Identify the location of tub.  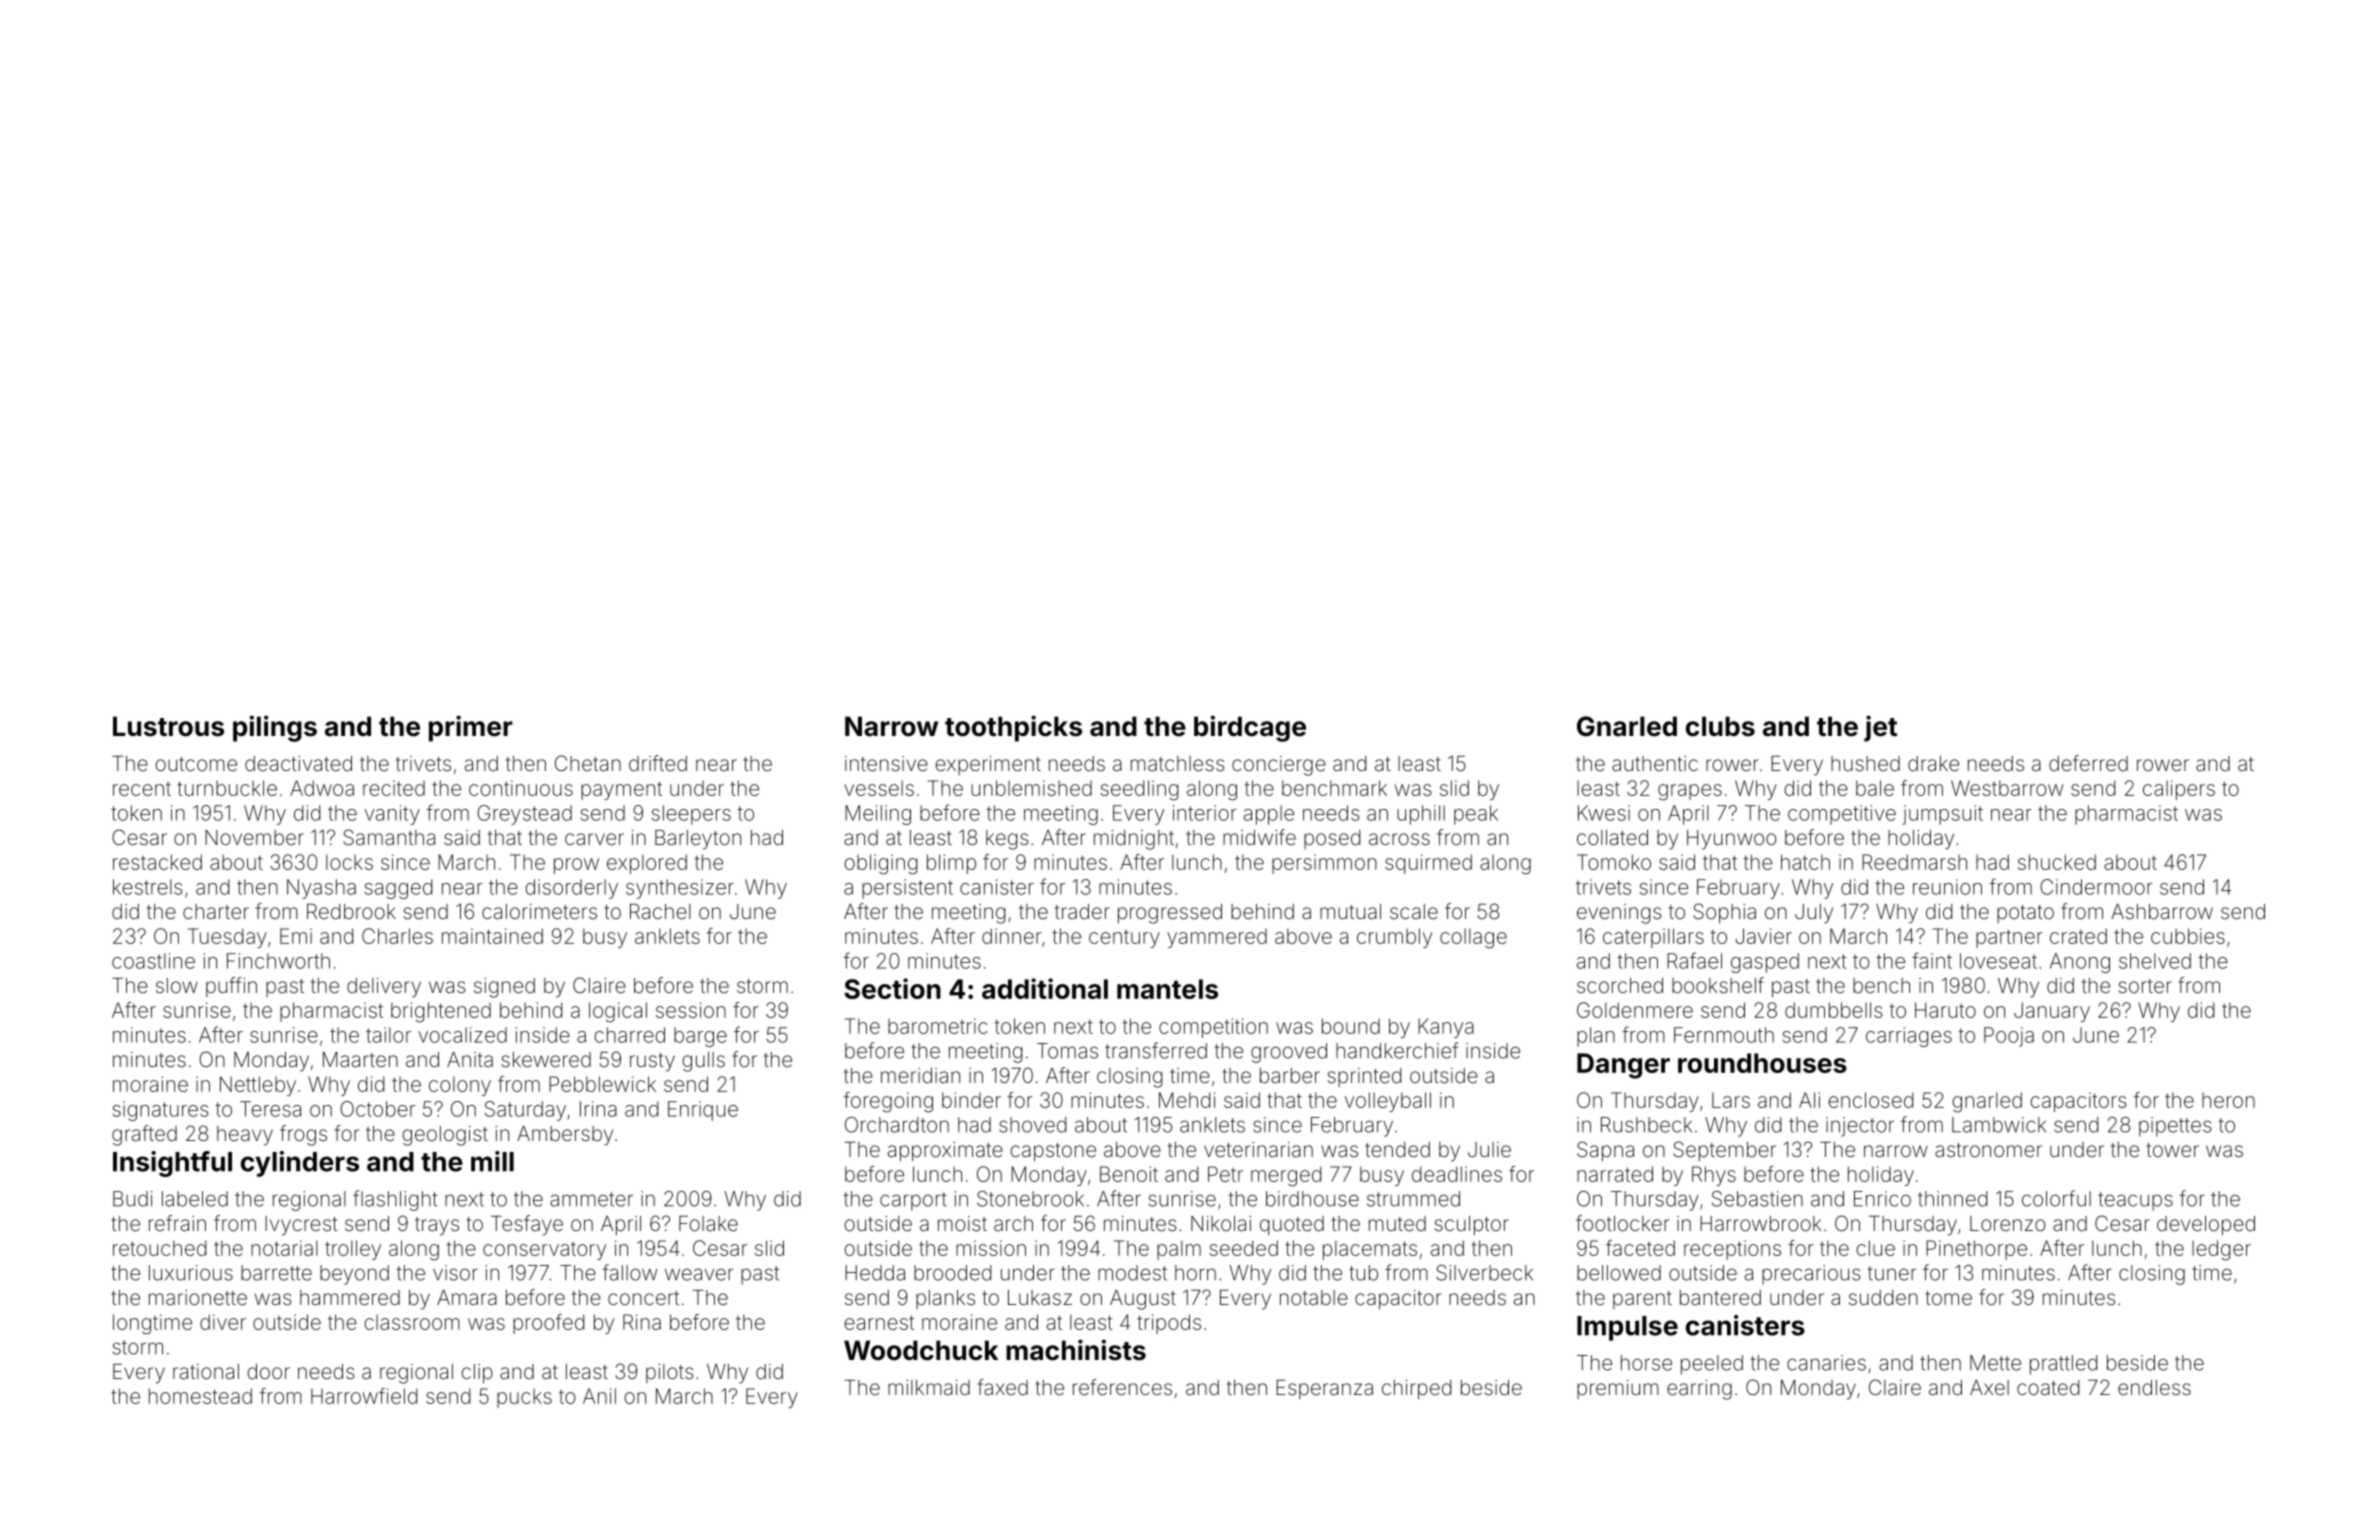
(1363, 1273).
